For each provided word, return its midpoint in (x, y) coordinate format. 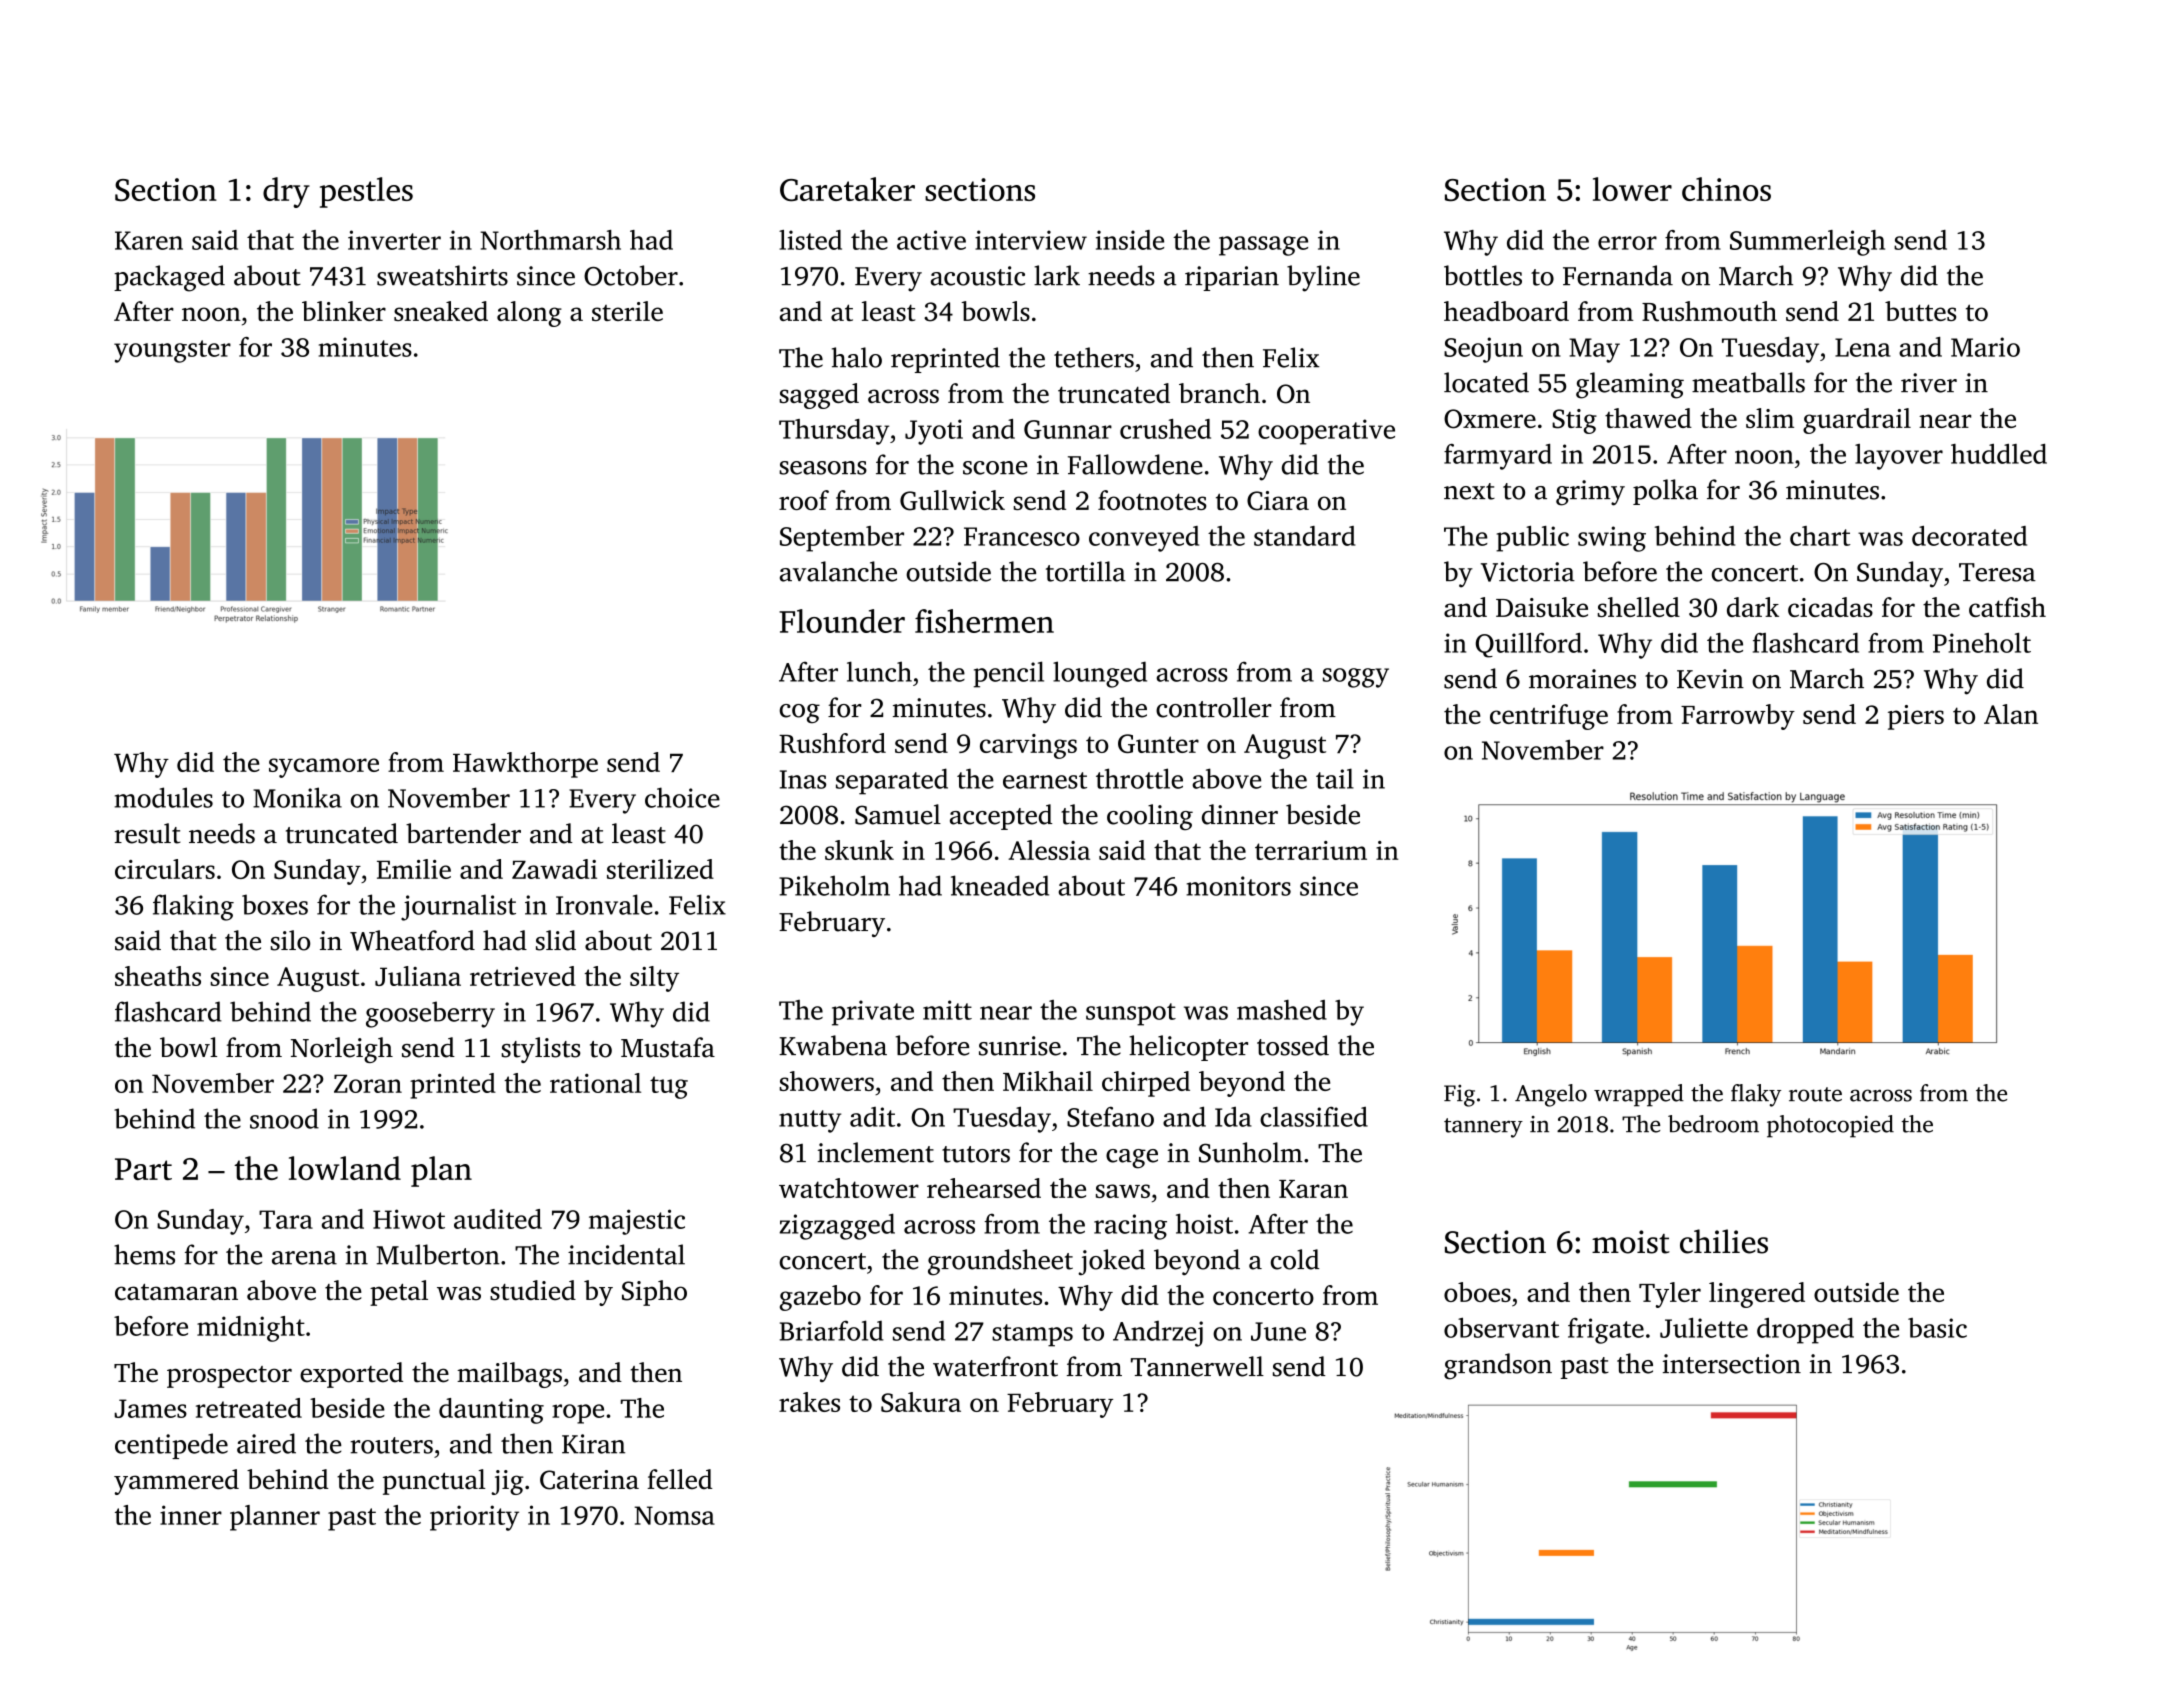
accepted (1001, 817)
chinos (1726, 189)
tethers (1094, 357)
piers (1916, 717)
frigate (1606, 1331)
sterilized (660, 869)
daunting (491, 1411)
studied (533, 1290)
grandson (1498, 1366)
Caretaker (847, 189)
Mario (1985, 347)
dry (286, 192)
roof (804, 500)
